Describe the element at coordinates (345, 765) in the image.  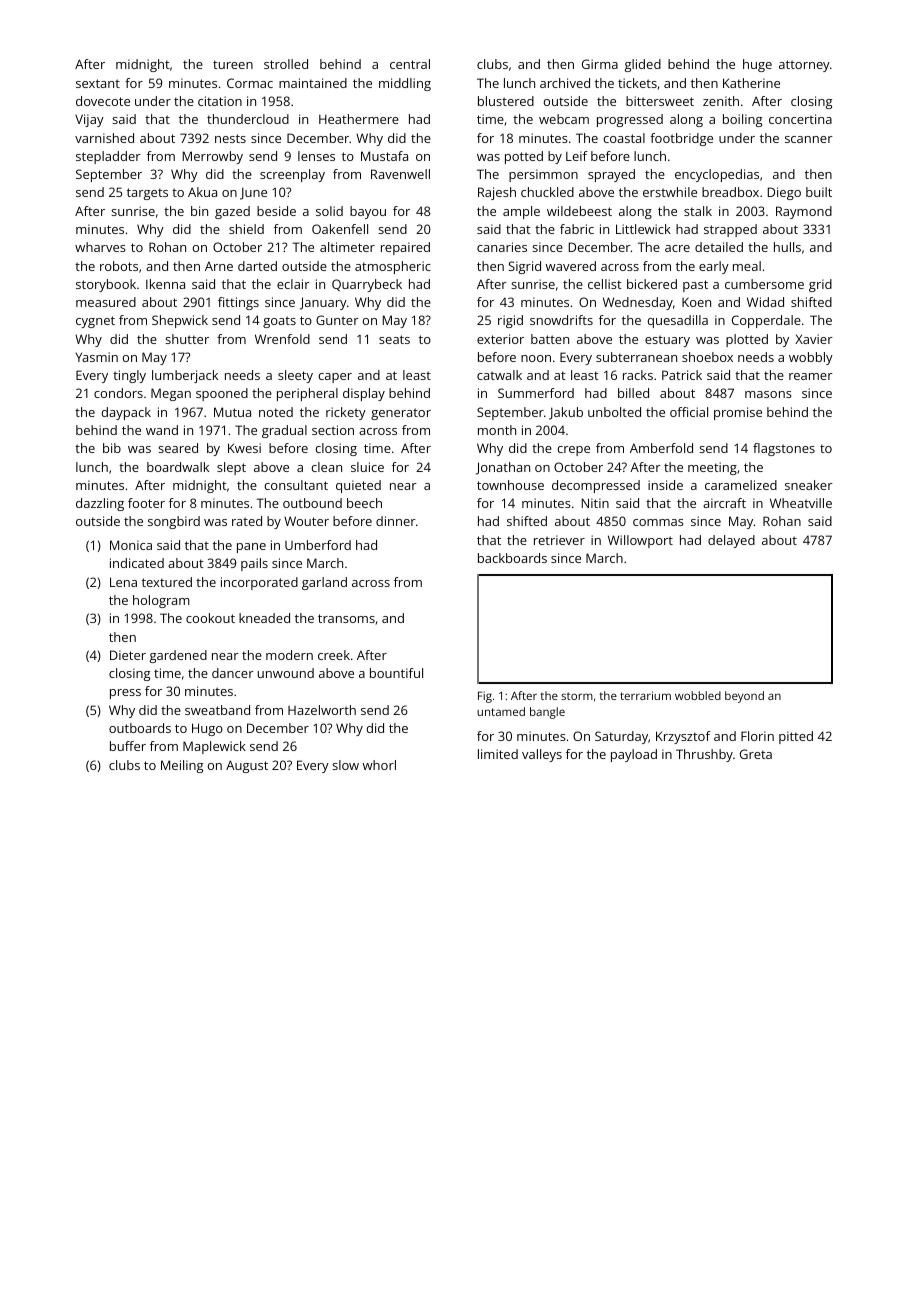
I see `slow` at that location.
